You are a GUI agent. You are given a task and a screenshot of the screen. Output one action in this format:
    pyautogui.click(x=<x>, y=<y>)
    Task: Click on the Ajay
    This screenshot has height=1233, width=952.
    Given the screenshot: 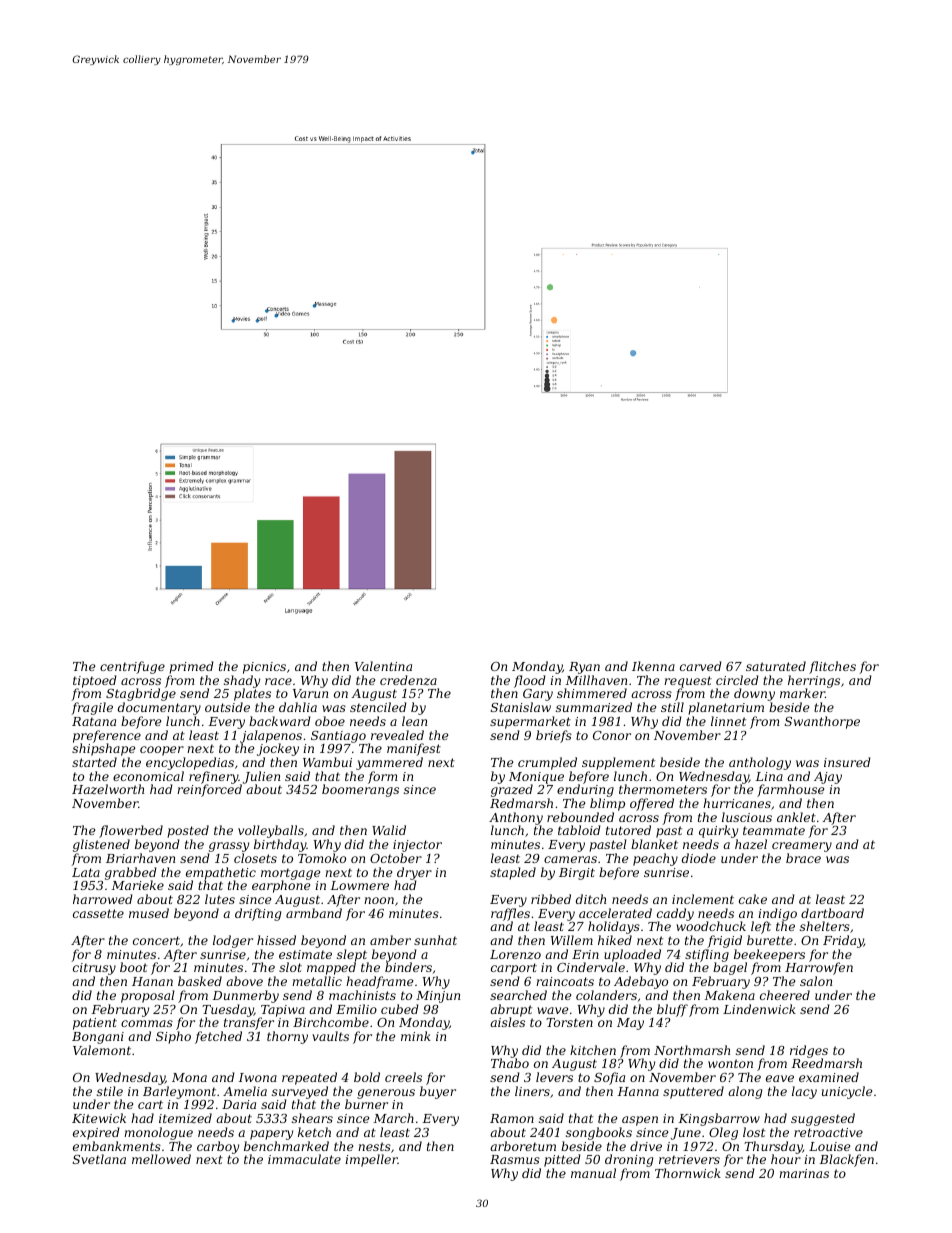 What is the action you would take?
    pyautogui.click(x=828, y=778)
